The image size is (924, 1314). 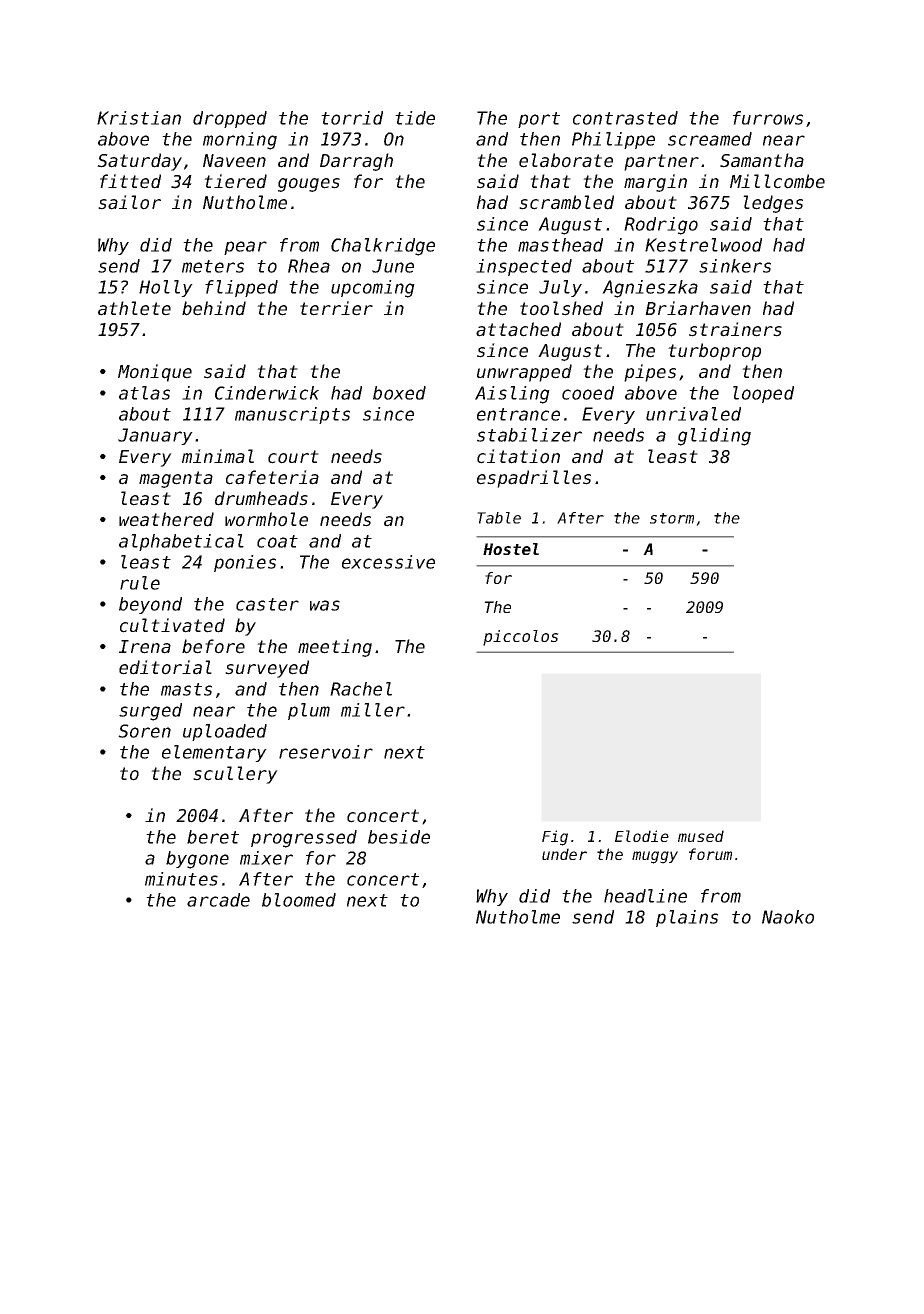 I want to click on tide, so click(x=415, y=118).
